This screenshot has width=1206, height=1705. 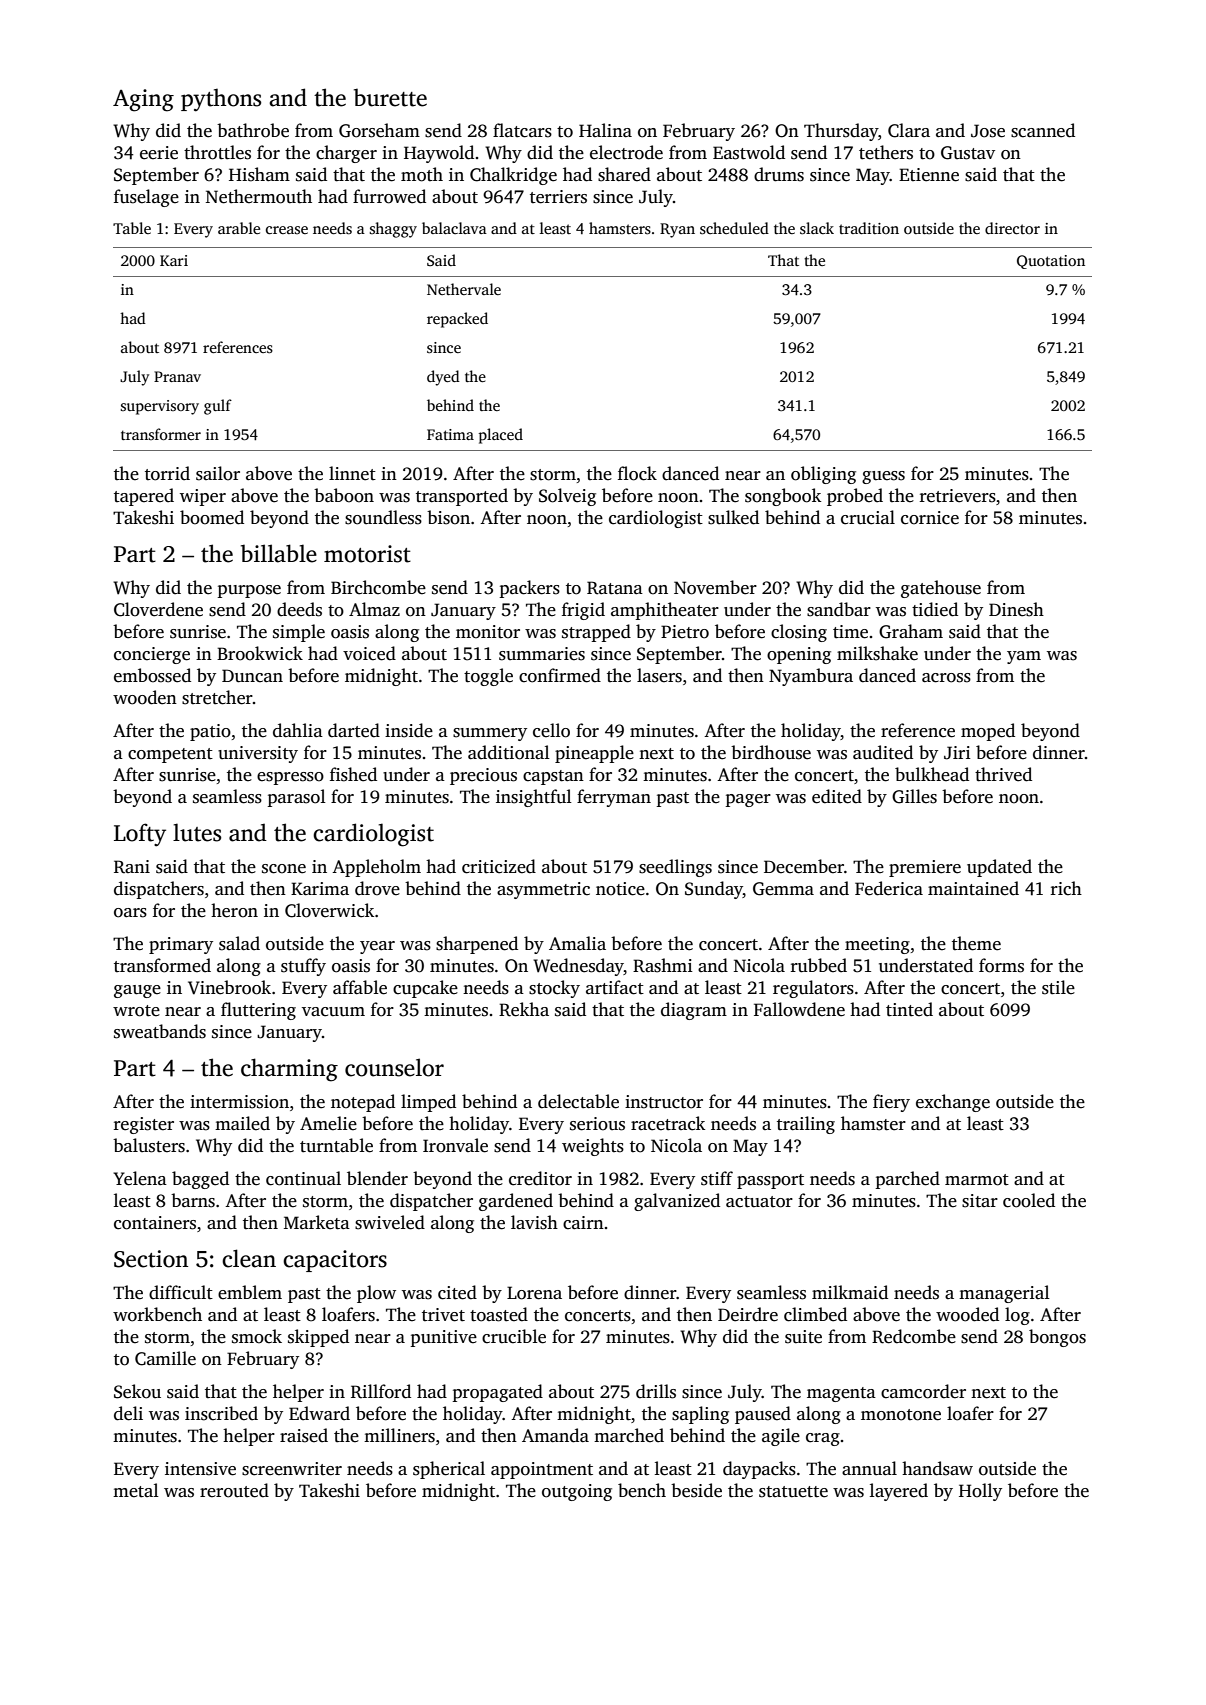 I want to click on dyed, so click(x=443, y=378).
